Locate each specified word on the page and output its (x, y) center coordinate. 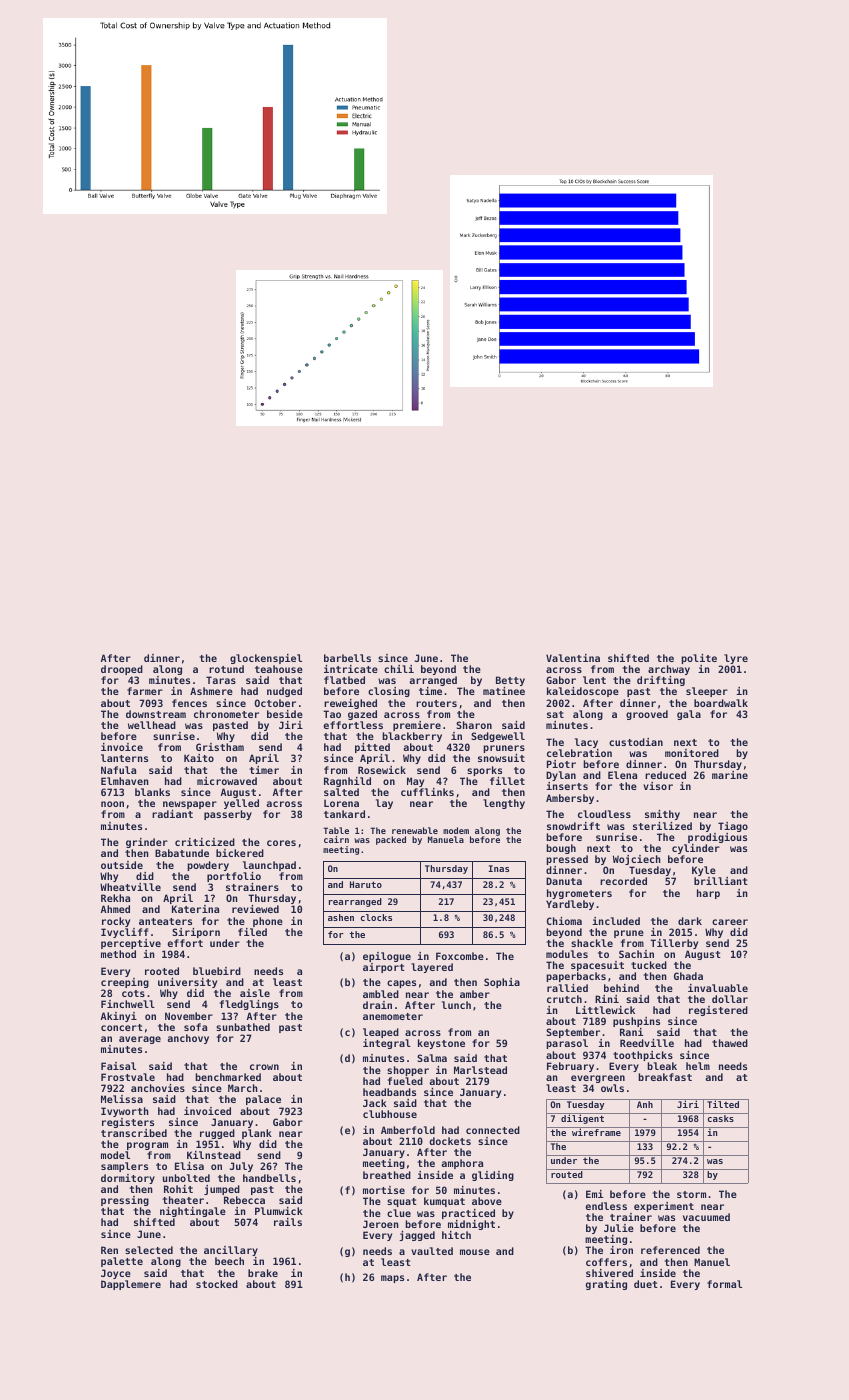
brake (263, 1273)
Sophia (502, 983)
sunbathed (243, 1027)
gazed (362, 715)
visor (658, 786)
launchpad (269, 866)
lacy (586, 743)
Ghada (688, 976)
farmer (145, 691)
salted (341, 792)
